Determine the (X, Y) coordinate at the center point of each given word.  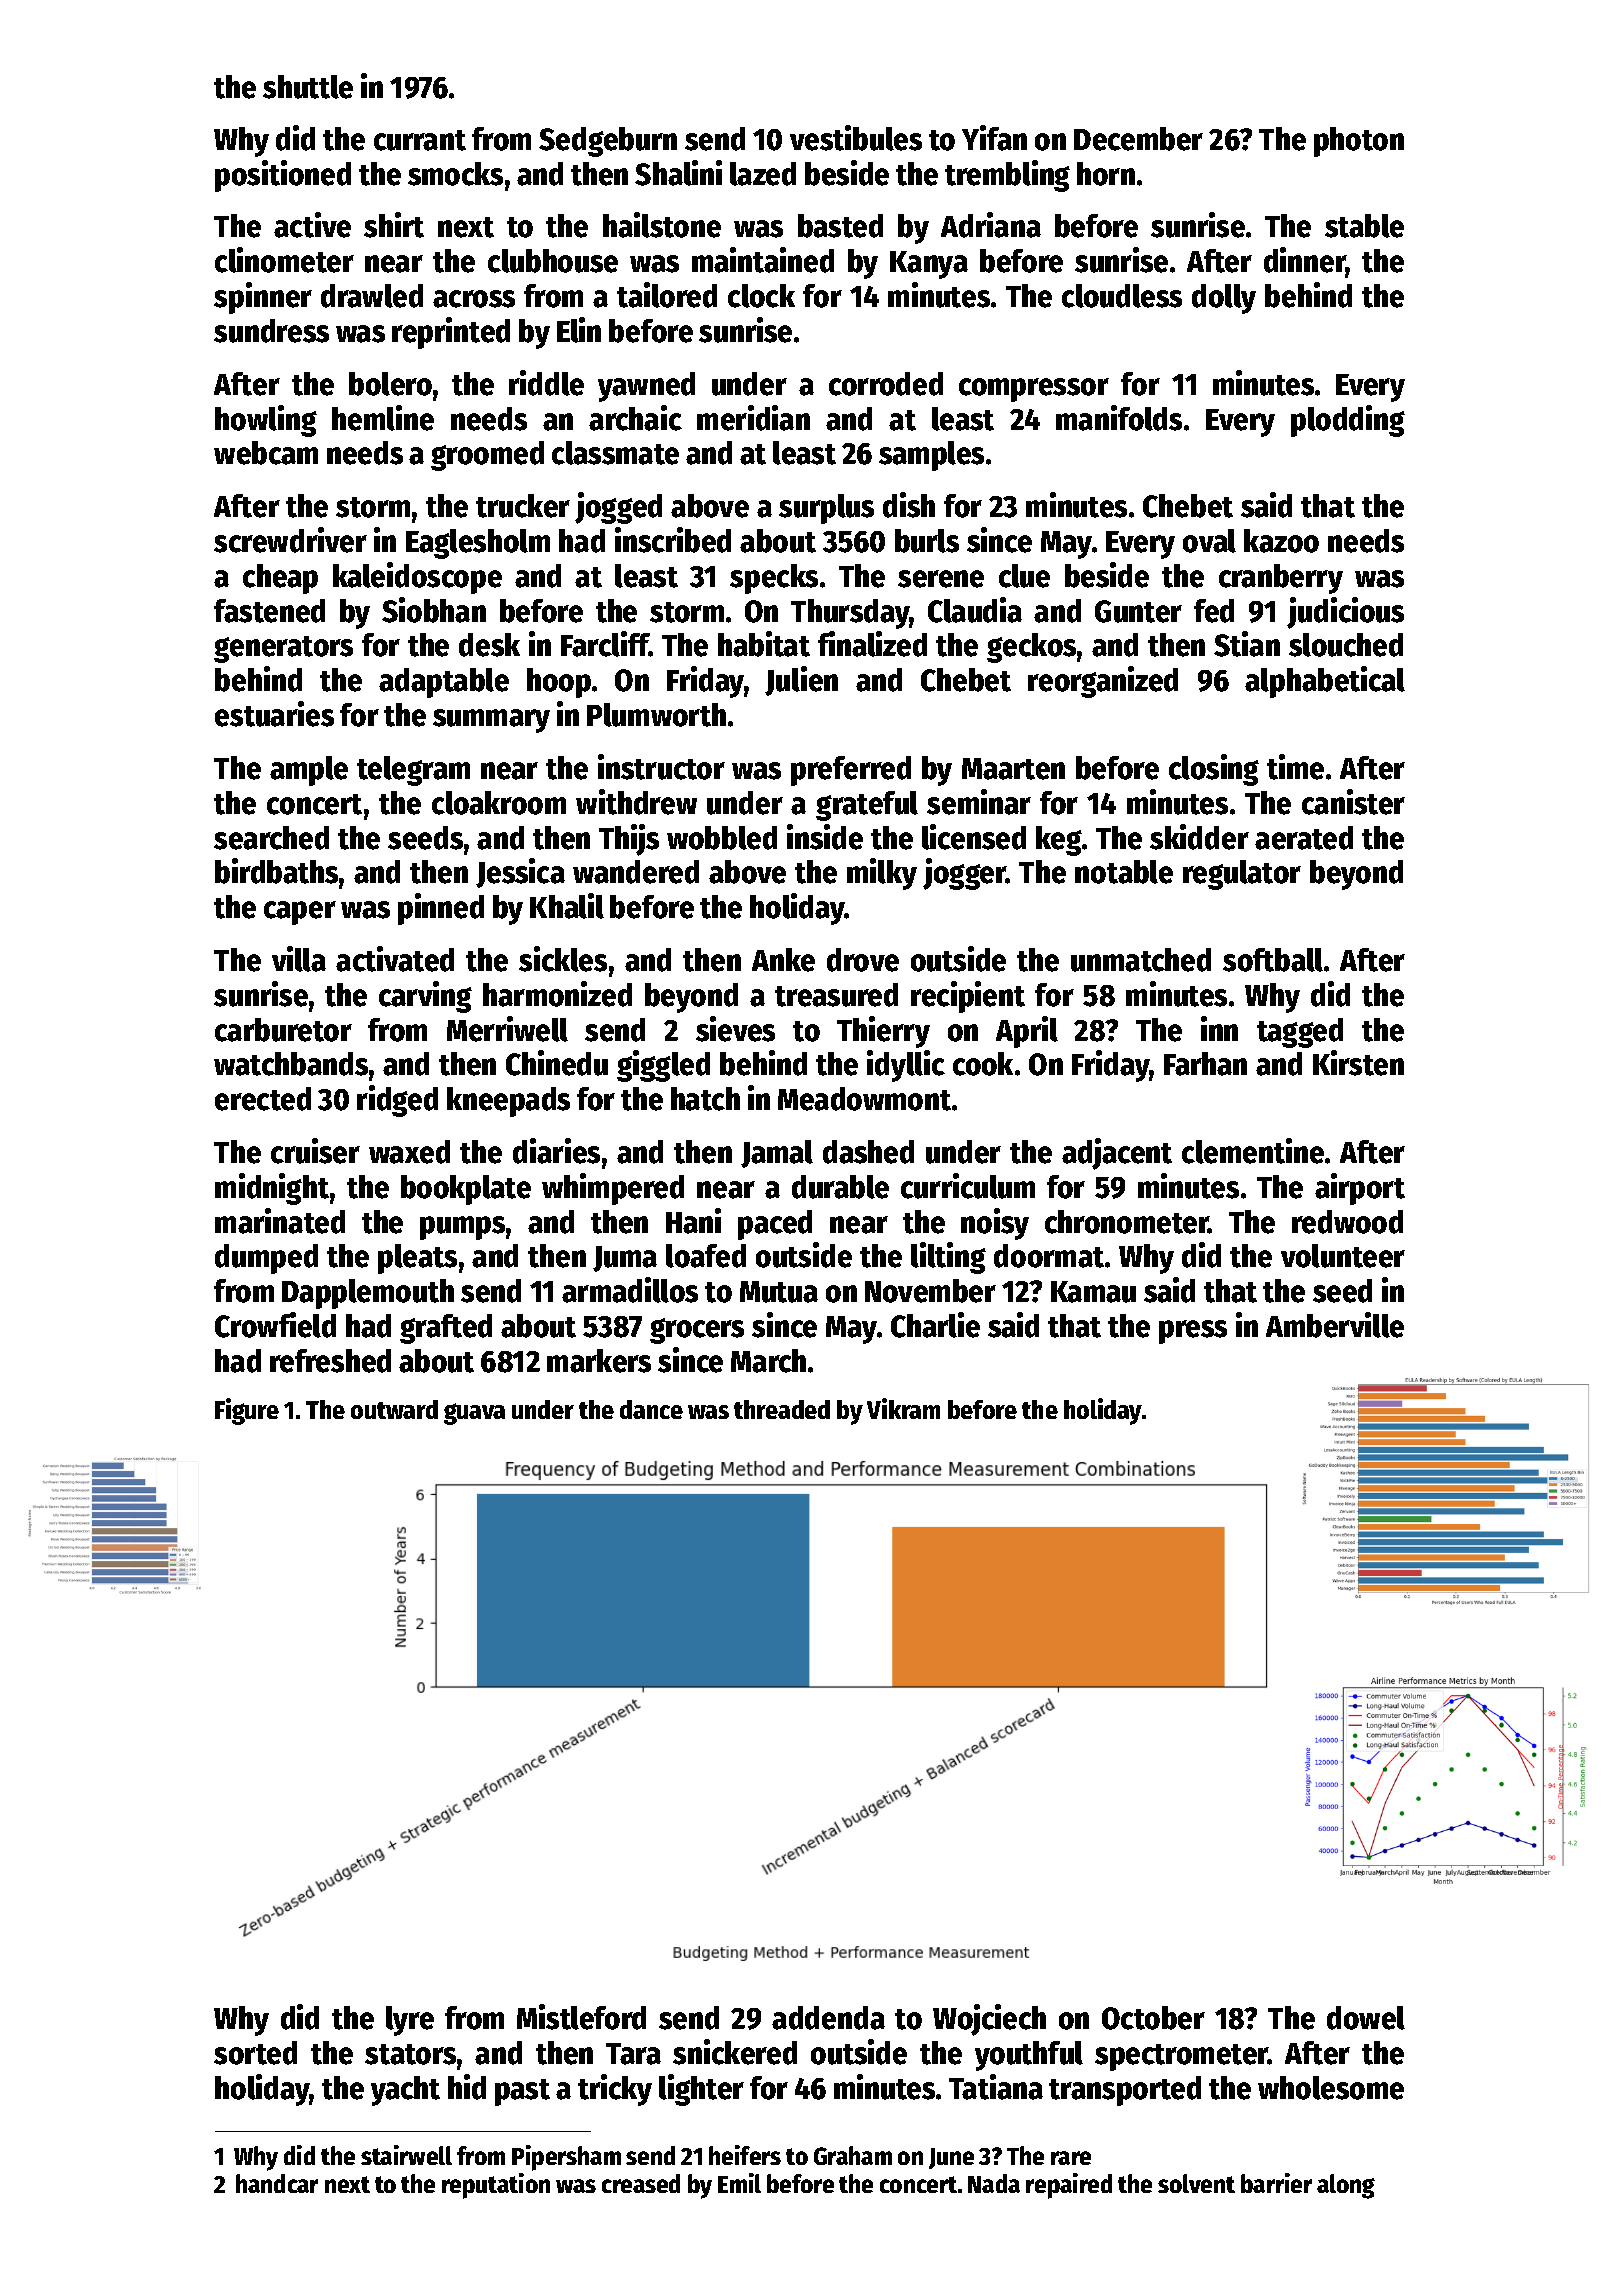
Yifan (994, 138)
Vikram (903, 1408)
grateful (867, 806)
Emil (739, 2183)
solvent (1196, 2183)
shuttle (308, 87)
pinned (441, 909)
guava (474, 1414)
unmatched (1141, 960)
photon (1359, 142)
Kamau (1093, 1292)
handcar (277, 2183)
